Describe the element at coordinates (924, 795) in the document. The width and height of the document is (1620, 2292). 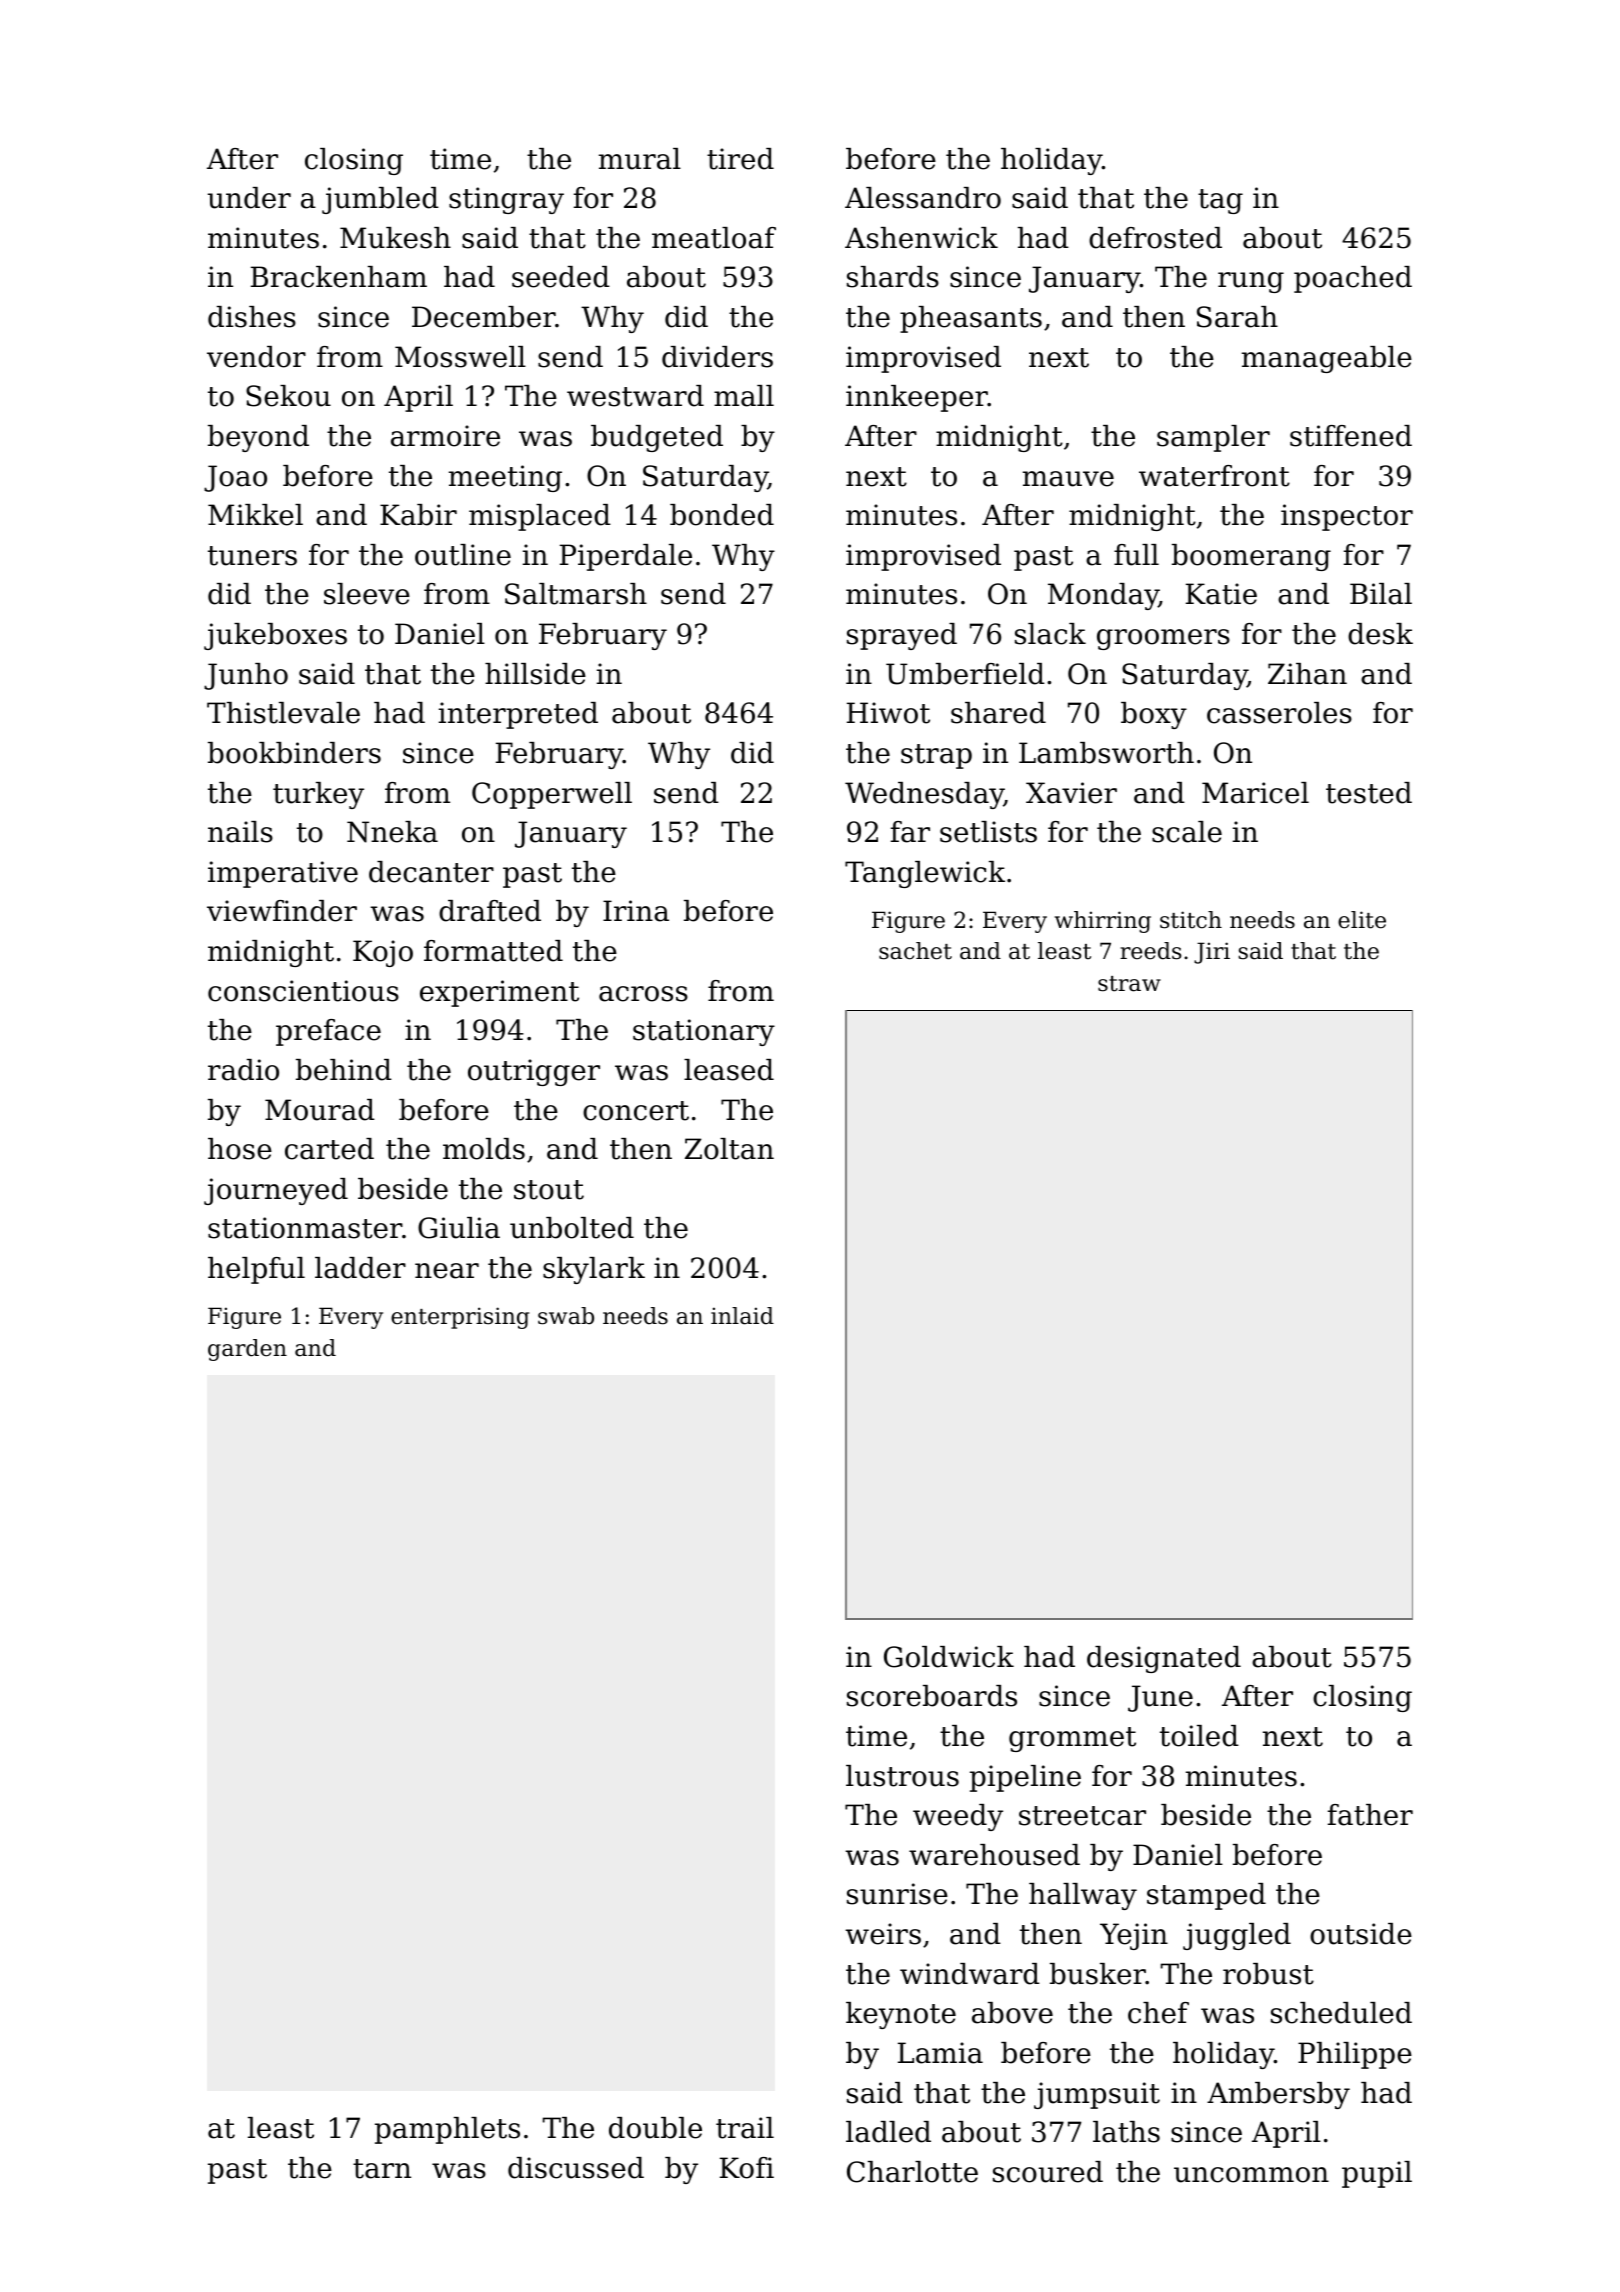
I see `Wednesday` at that location.
